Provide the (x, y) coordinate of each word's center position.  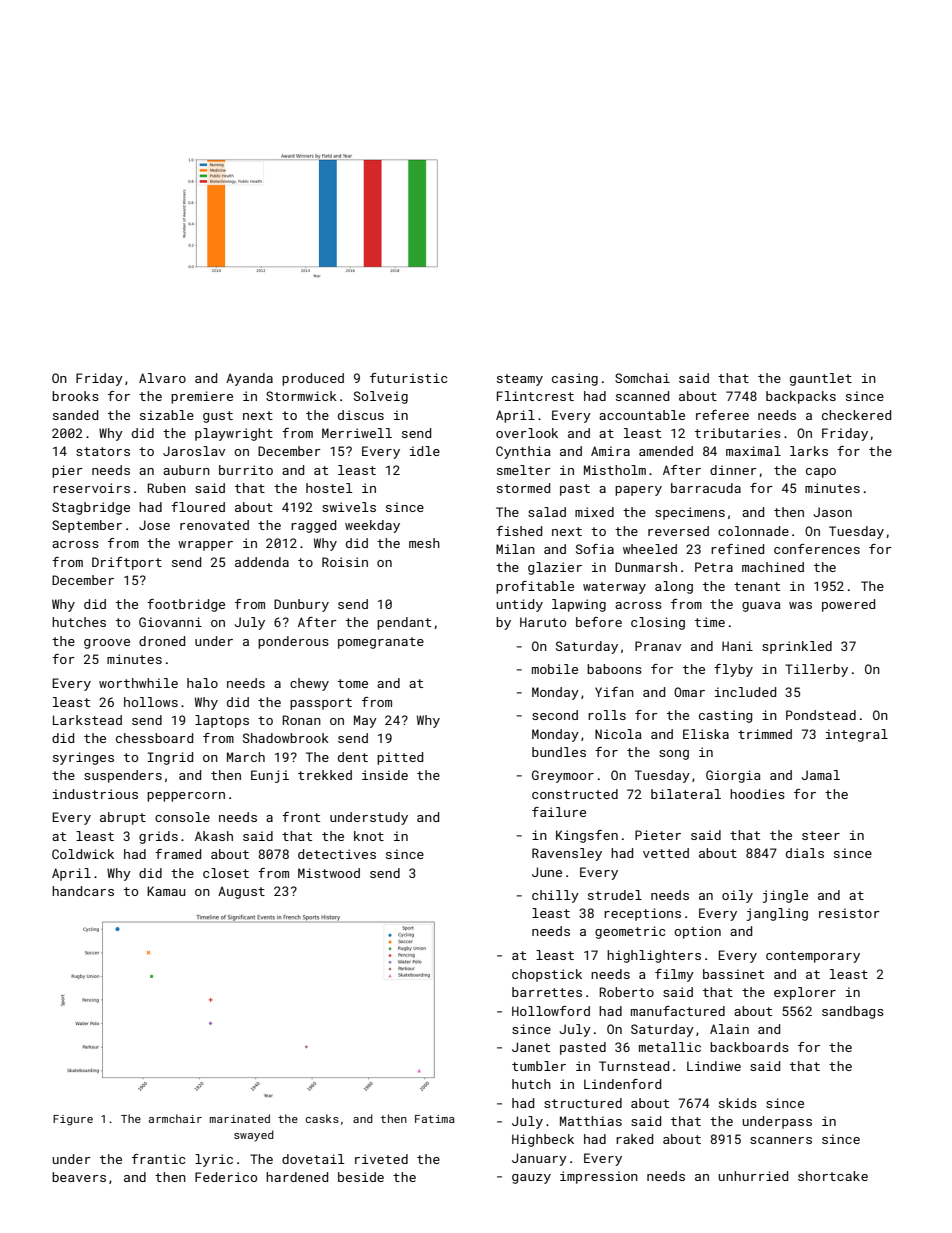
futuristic (408, 378)
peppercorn (186, 797)
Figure (73, 1120)
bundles (559, 752)
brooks (75, 396)
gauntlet (821, 379)
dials (805, 853)
